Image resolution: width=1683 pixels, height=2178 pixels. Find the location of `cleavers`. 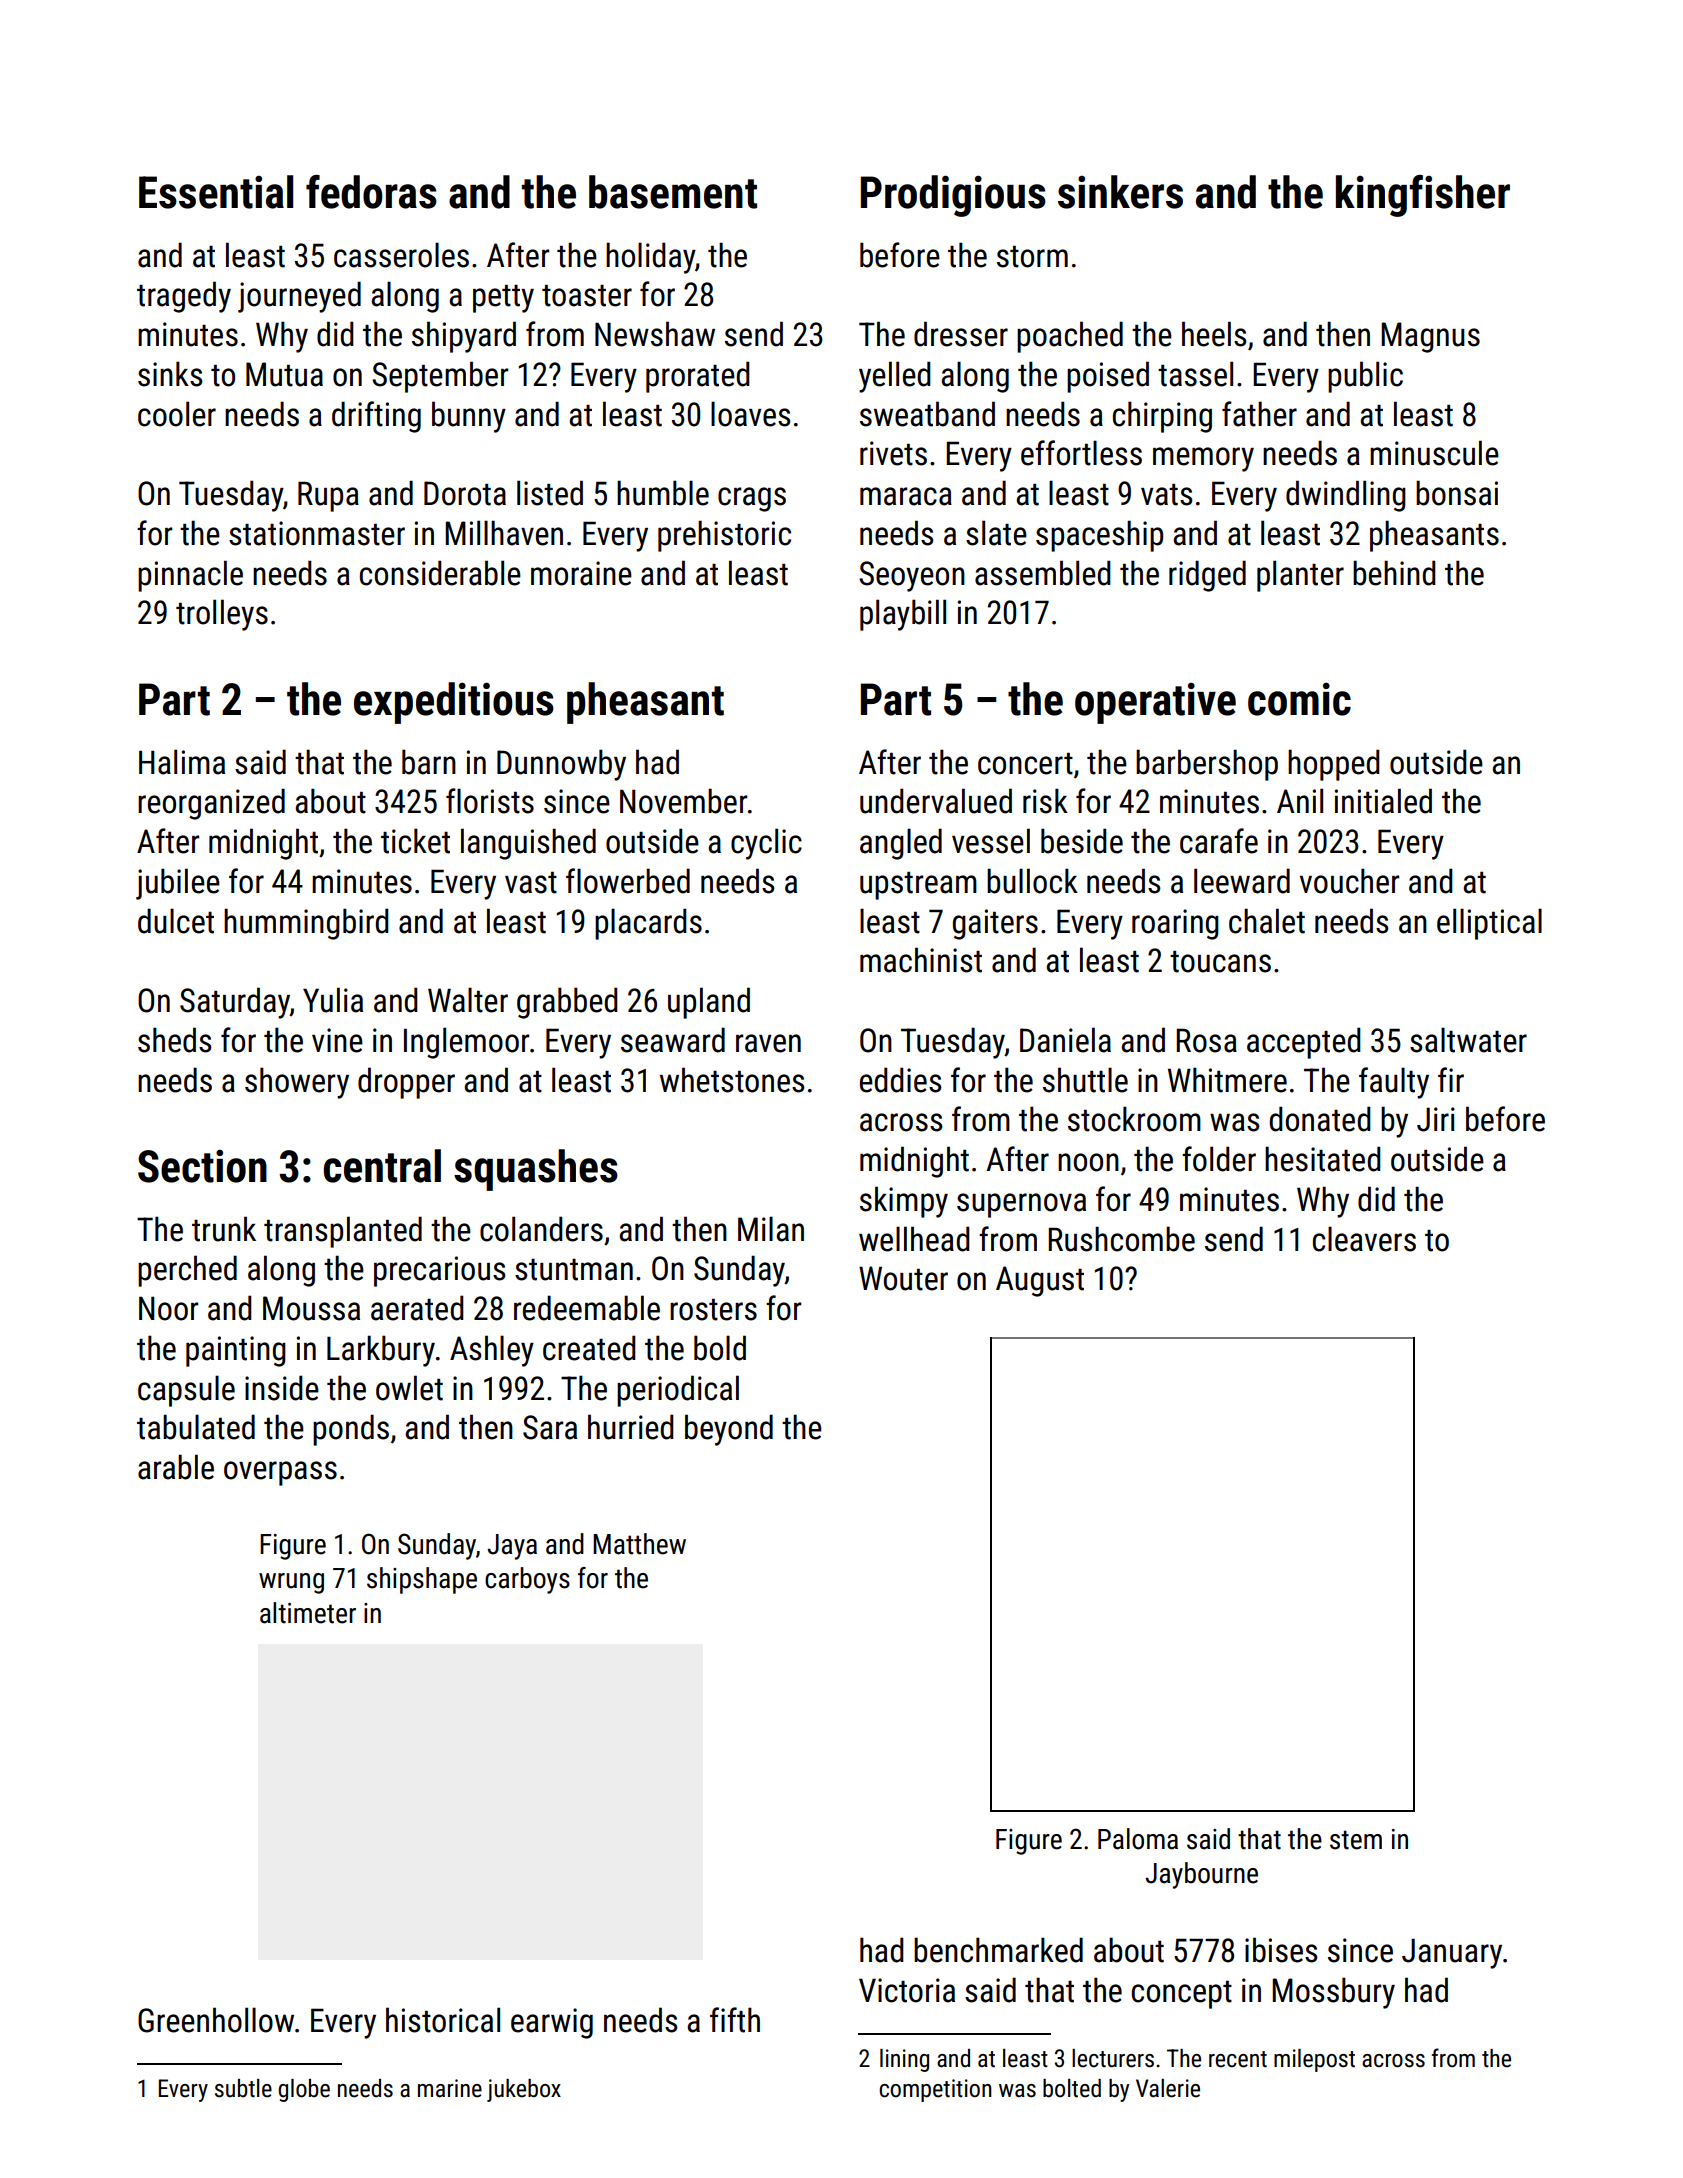

cleavers is located at coordinates (1364, 1239).
